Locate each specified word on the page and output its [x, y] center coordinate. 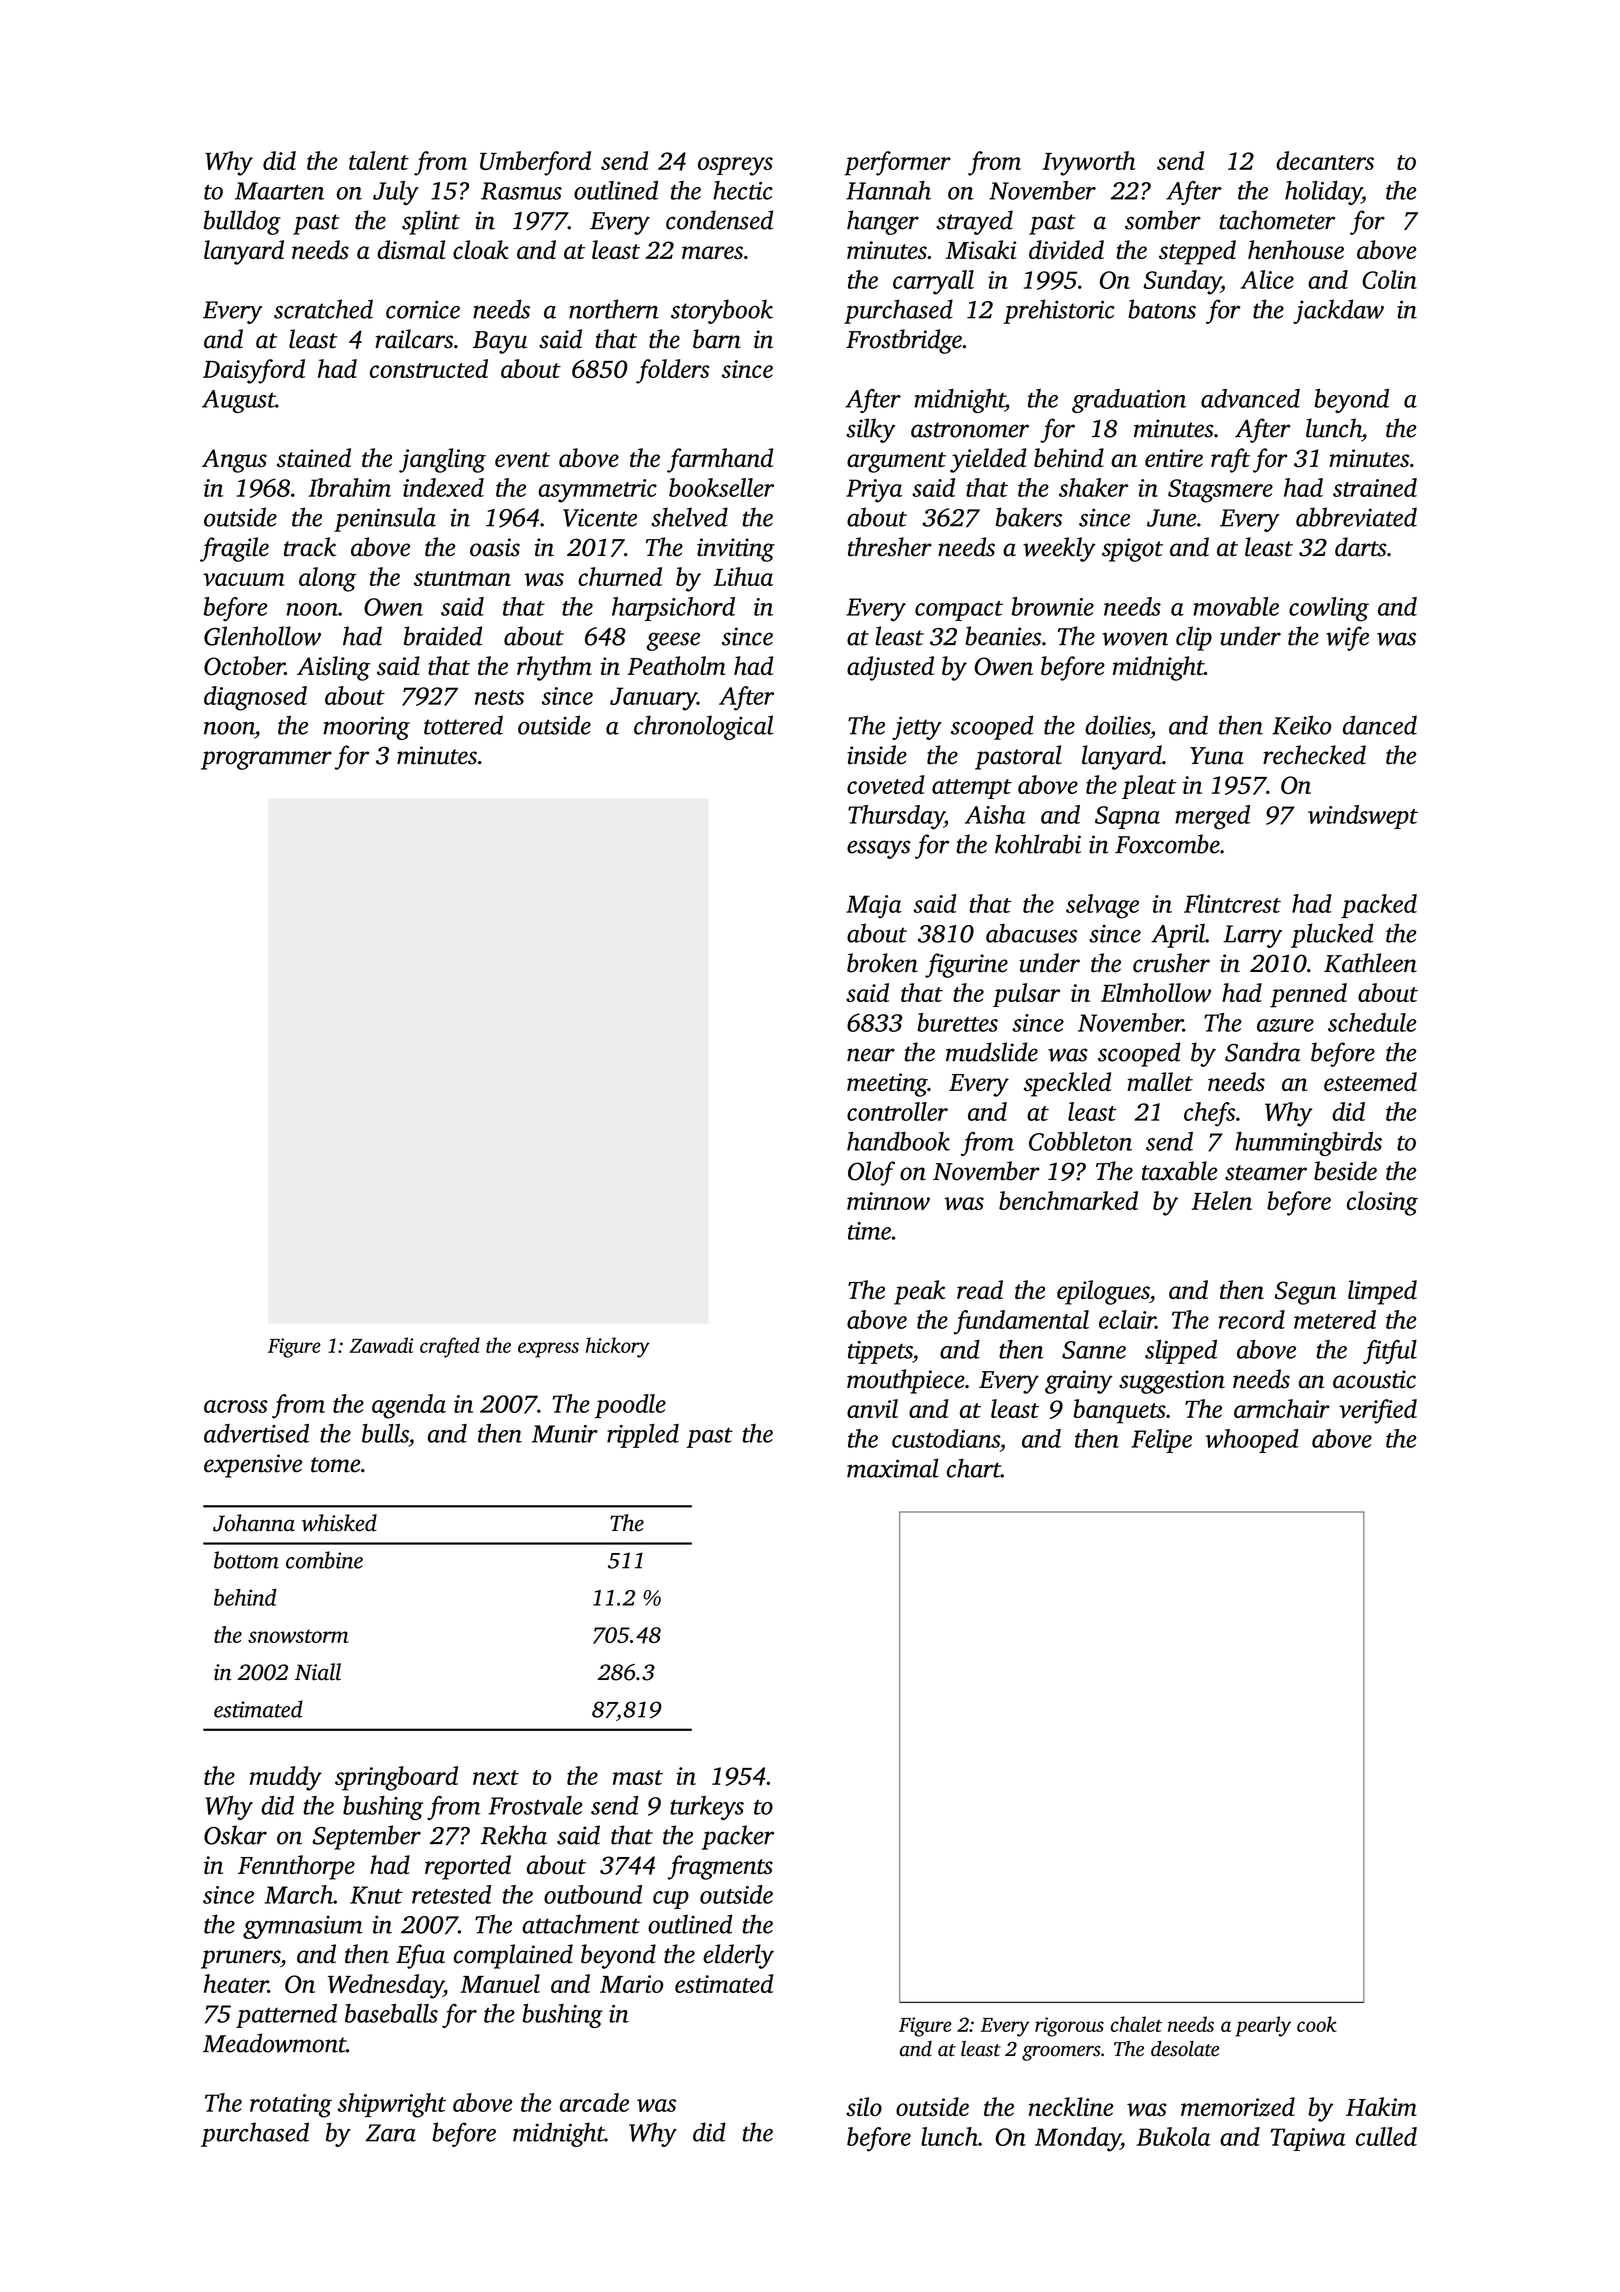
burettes [957, 1022]
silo [864, 2106]
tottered [463, 725]
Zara [390, 2133]
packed [1379, 906]
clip [1194, 638]
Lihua [743, 576]
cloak [481, 249]
